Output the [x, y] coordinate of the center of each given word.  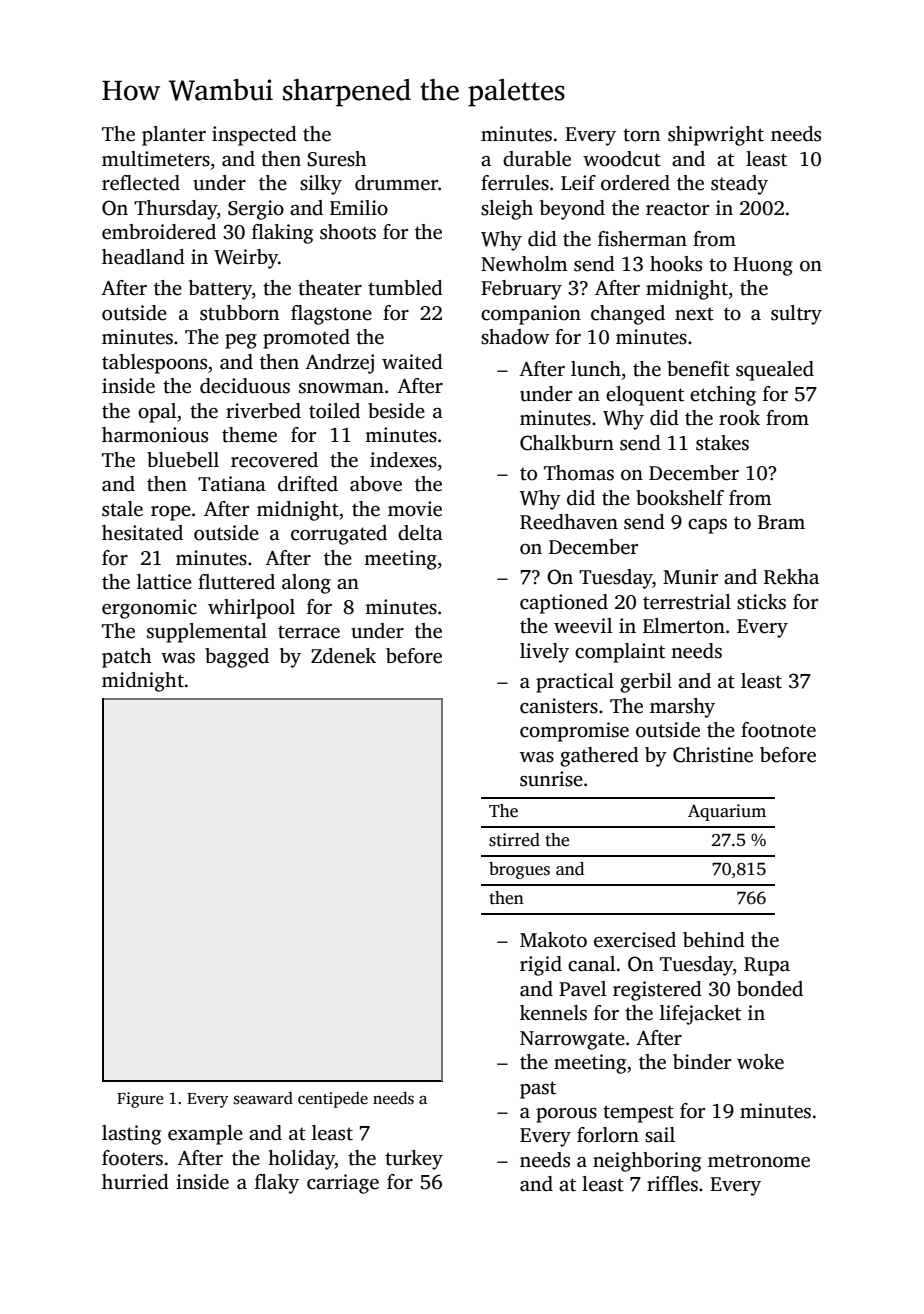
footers [132, 1158]
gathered [599, 757]
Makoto [553, 940]
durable [537, 159]
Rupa [767, 966]
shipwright [716, 136]
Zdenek [343, 656]
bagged [237, 658]
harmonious [155, 435]
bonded [770, 989]
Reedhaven [569, 522]
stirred [514, 840]
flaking [282, 234]
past [538, 1090]
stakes [722, 443]
